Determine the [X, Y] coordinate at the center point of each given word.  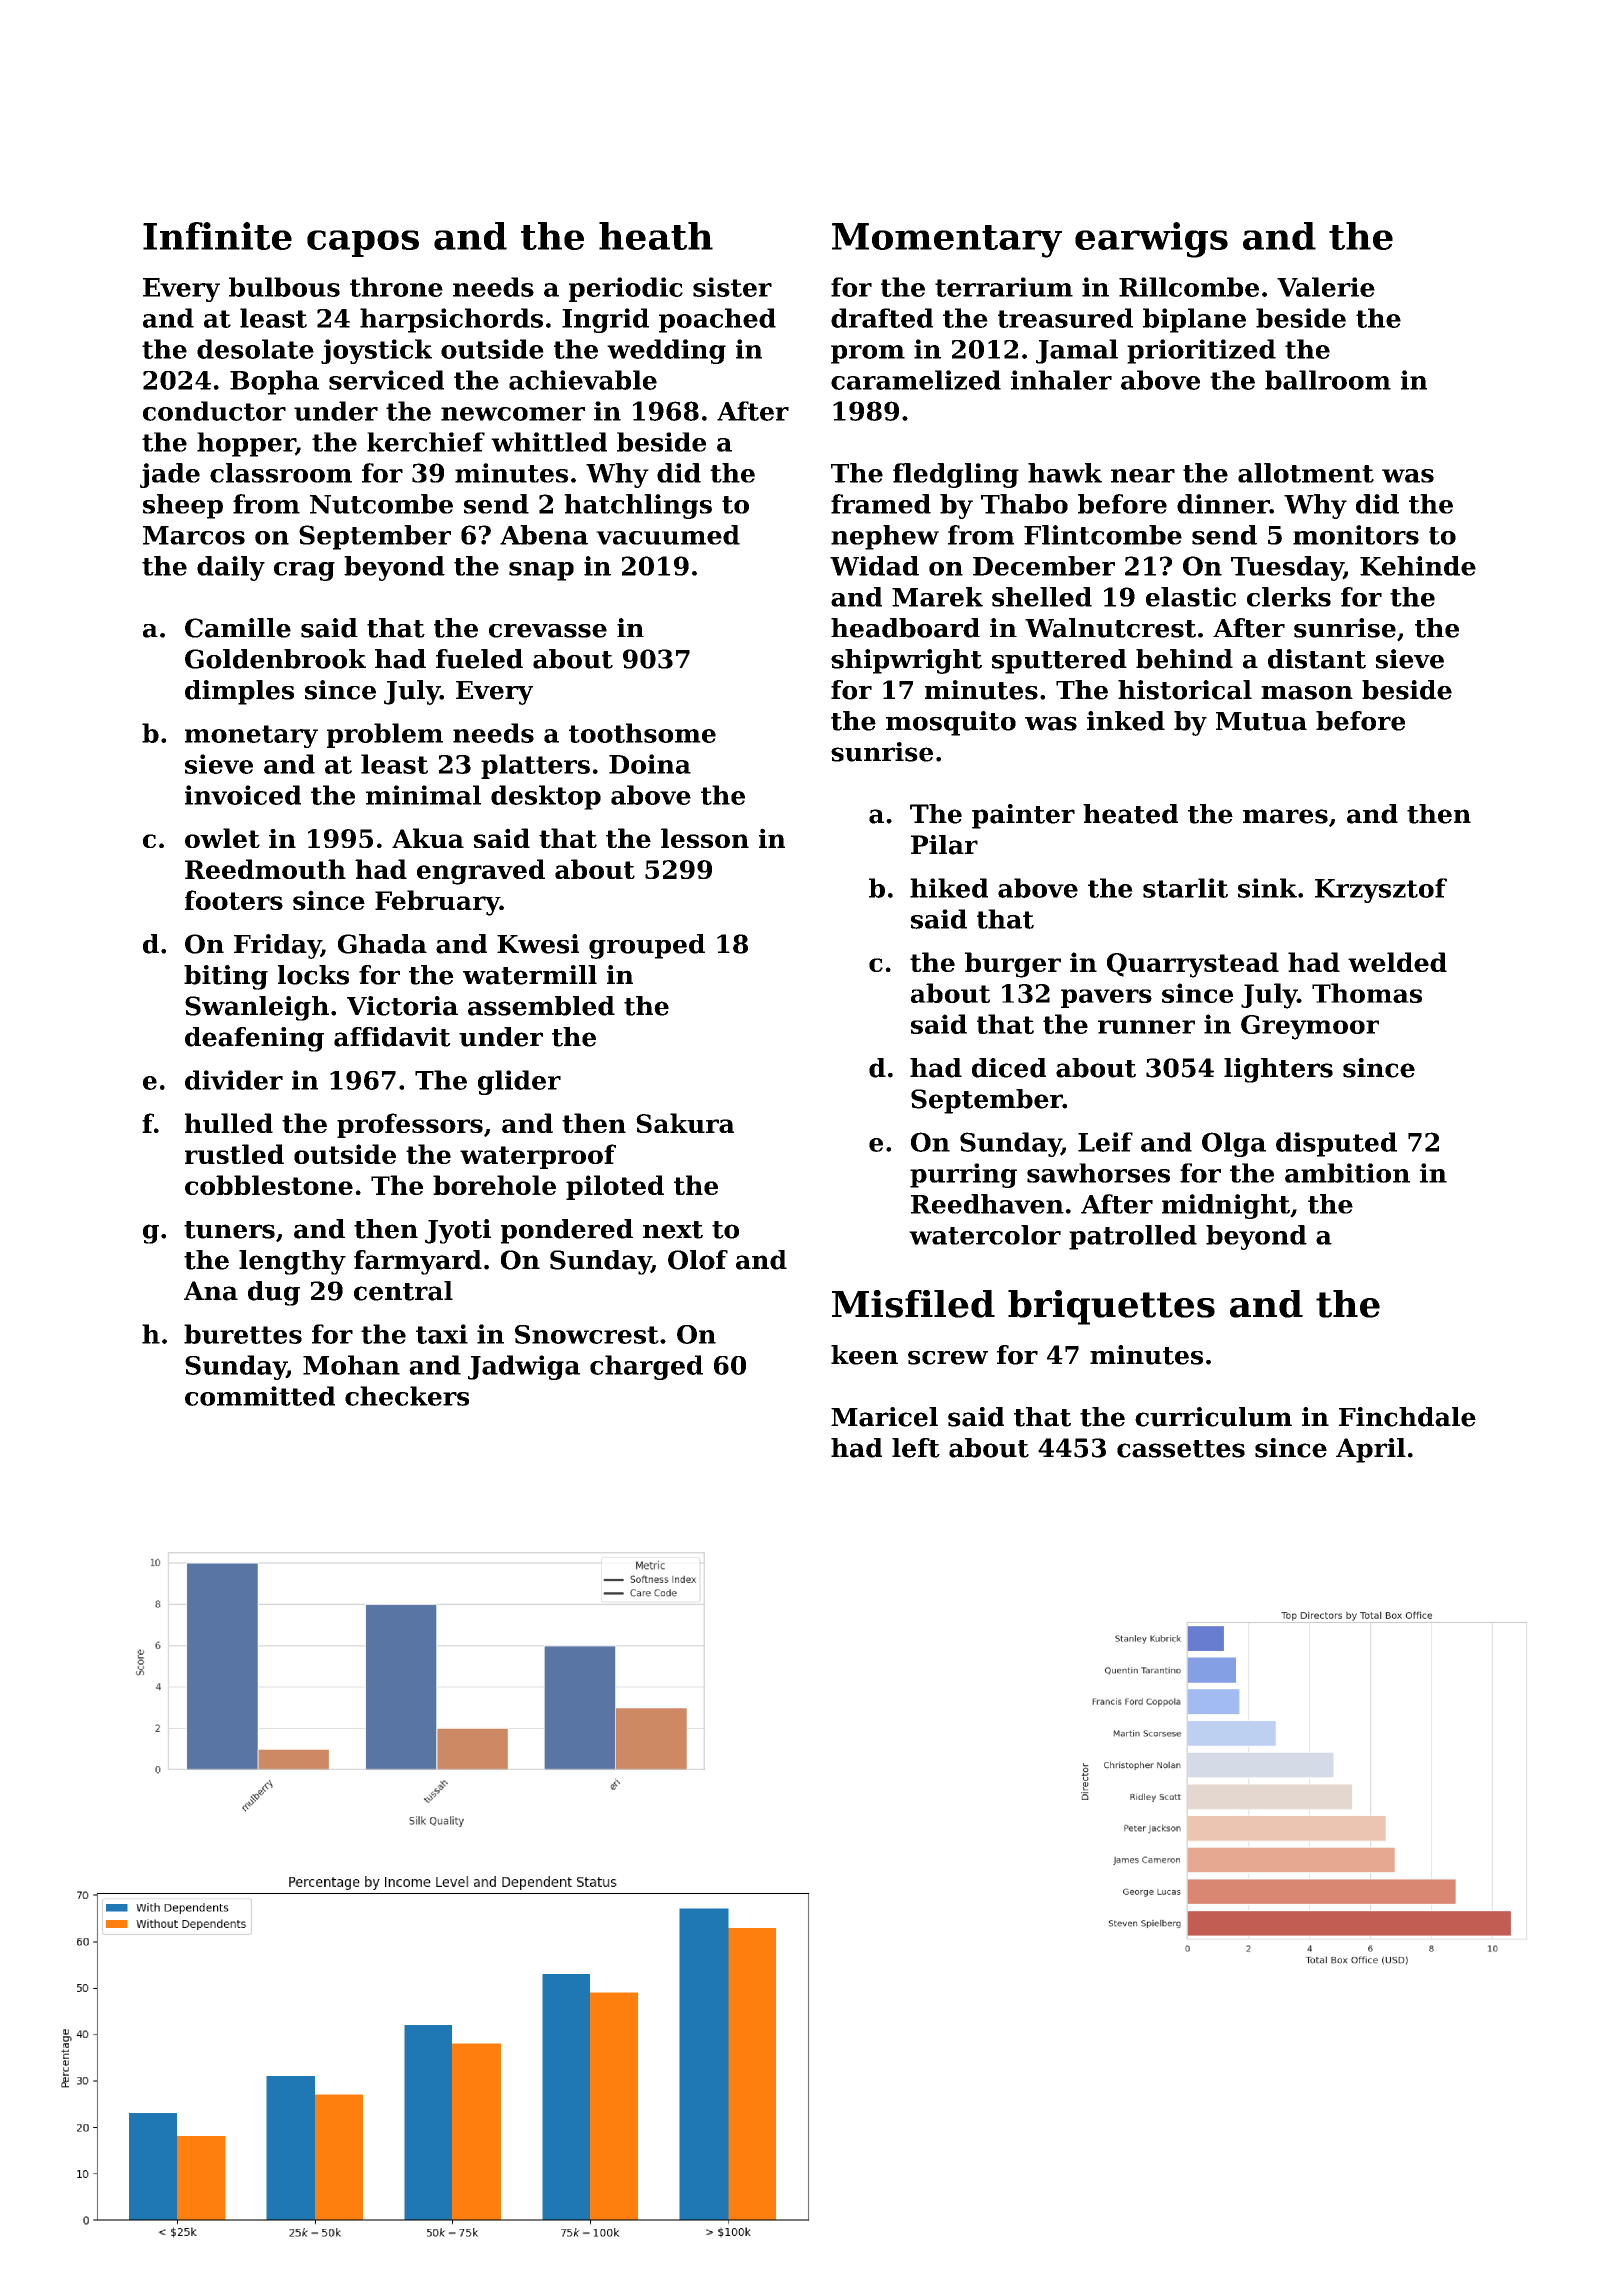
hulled [229, 1123]
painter [1023, 816]
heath [656, 236]
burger [1013, 965]
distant [1317, 659]
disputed [1336, 1144]
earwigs [1151, 240]
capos [363, 243]
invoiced [243, 795]
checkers [407, 1396]
